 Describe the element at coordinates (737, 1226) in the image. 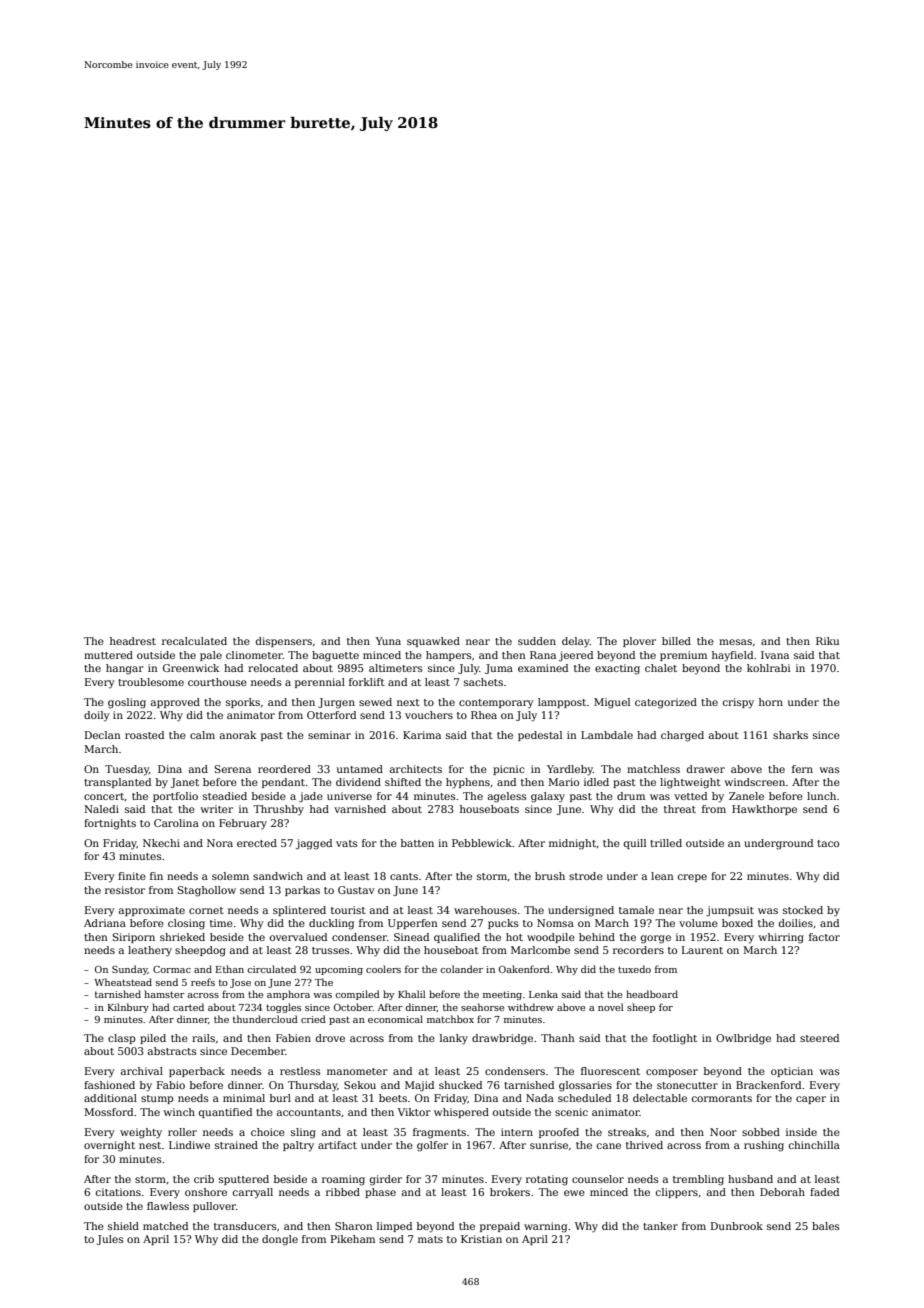

I see `Dunbrook` at that location.
